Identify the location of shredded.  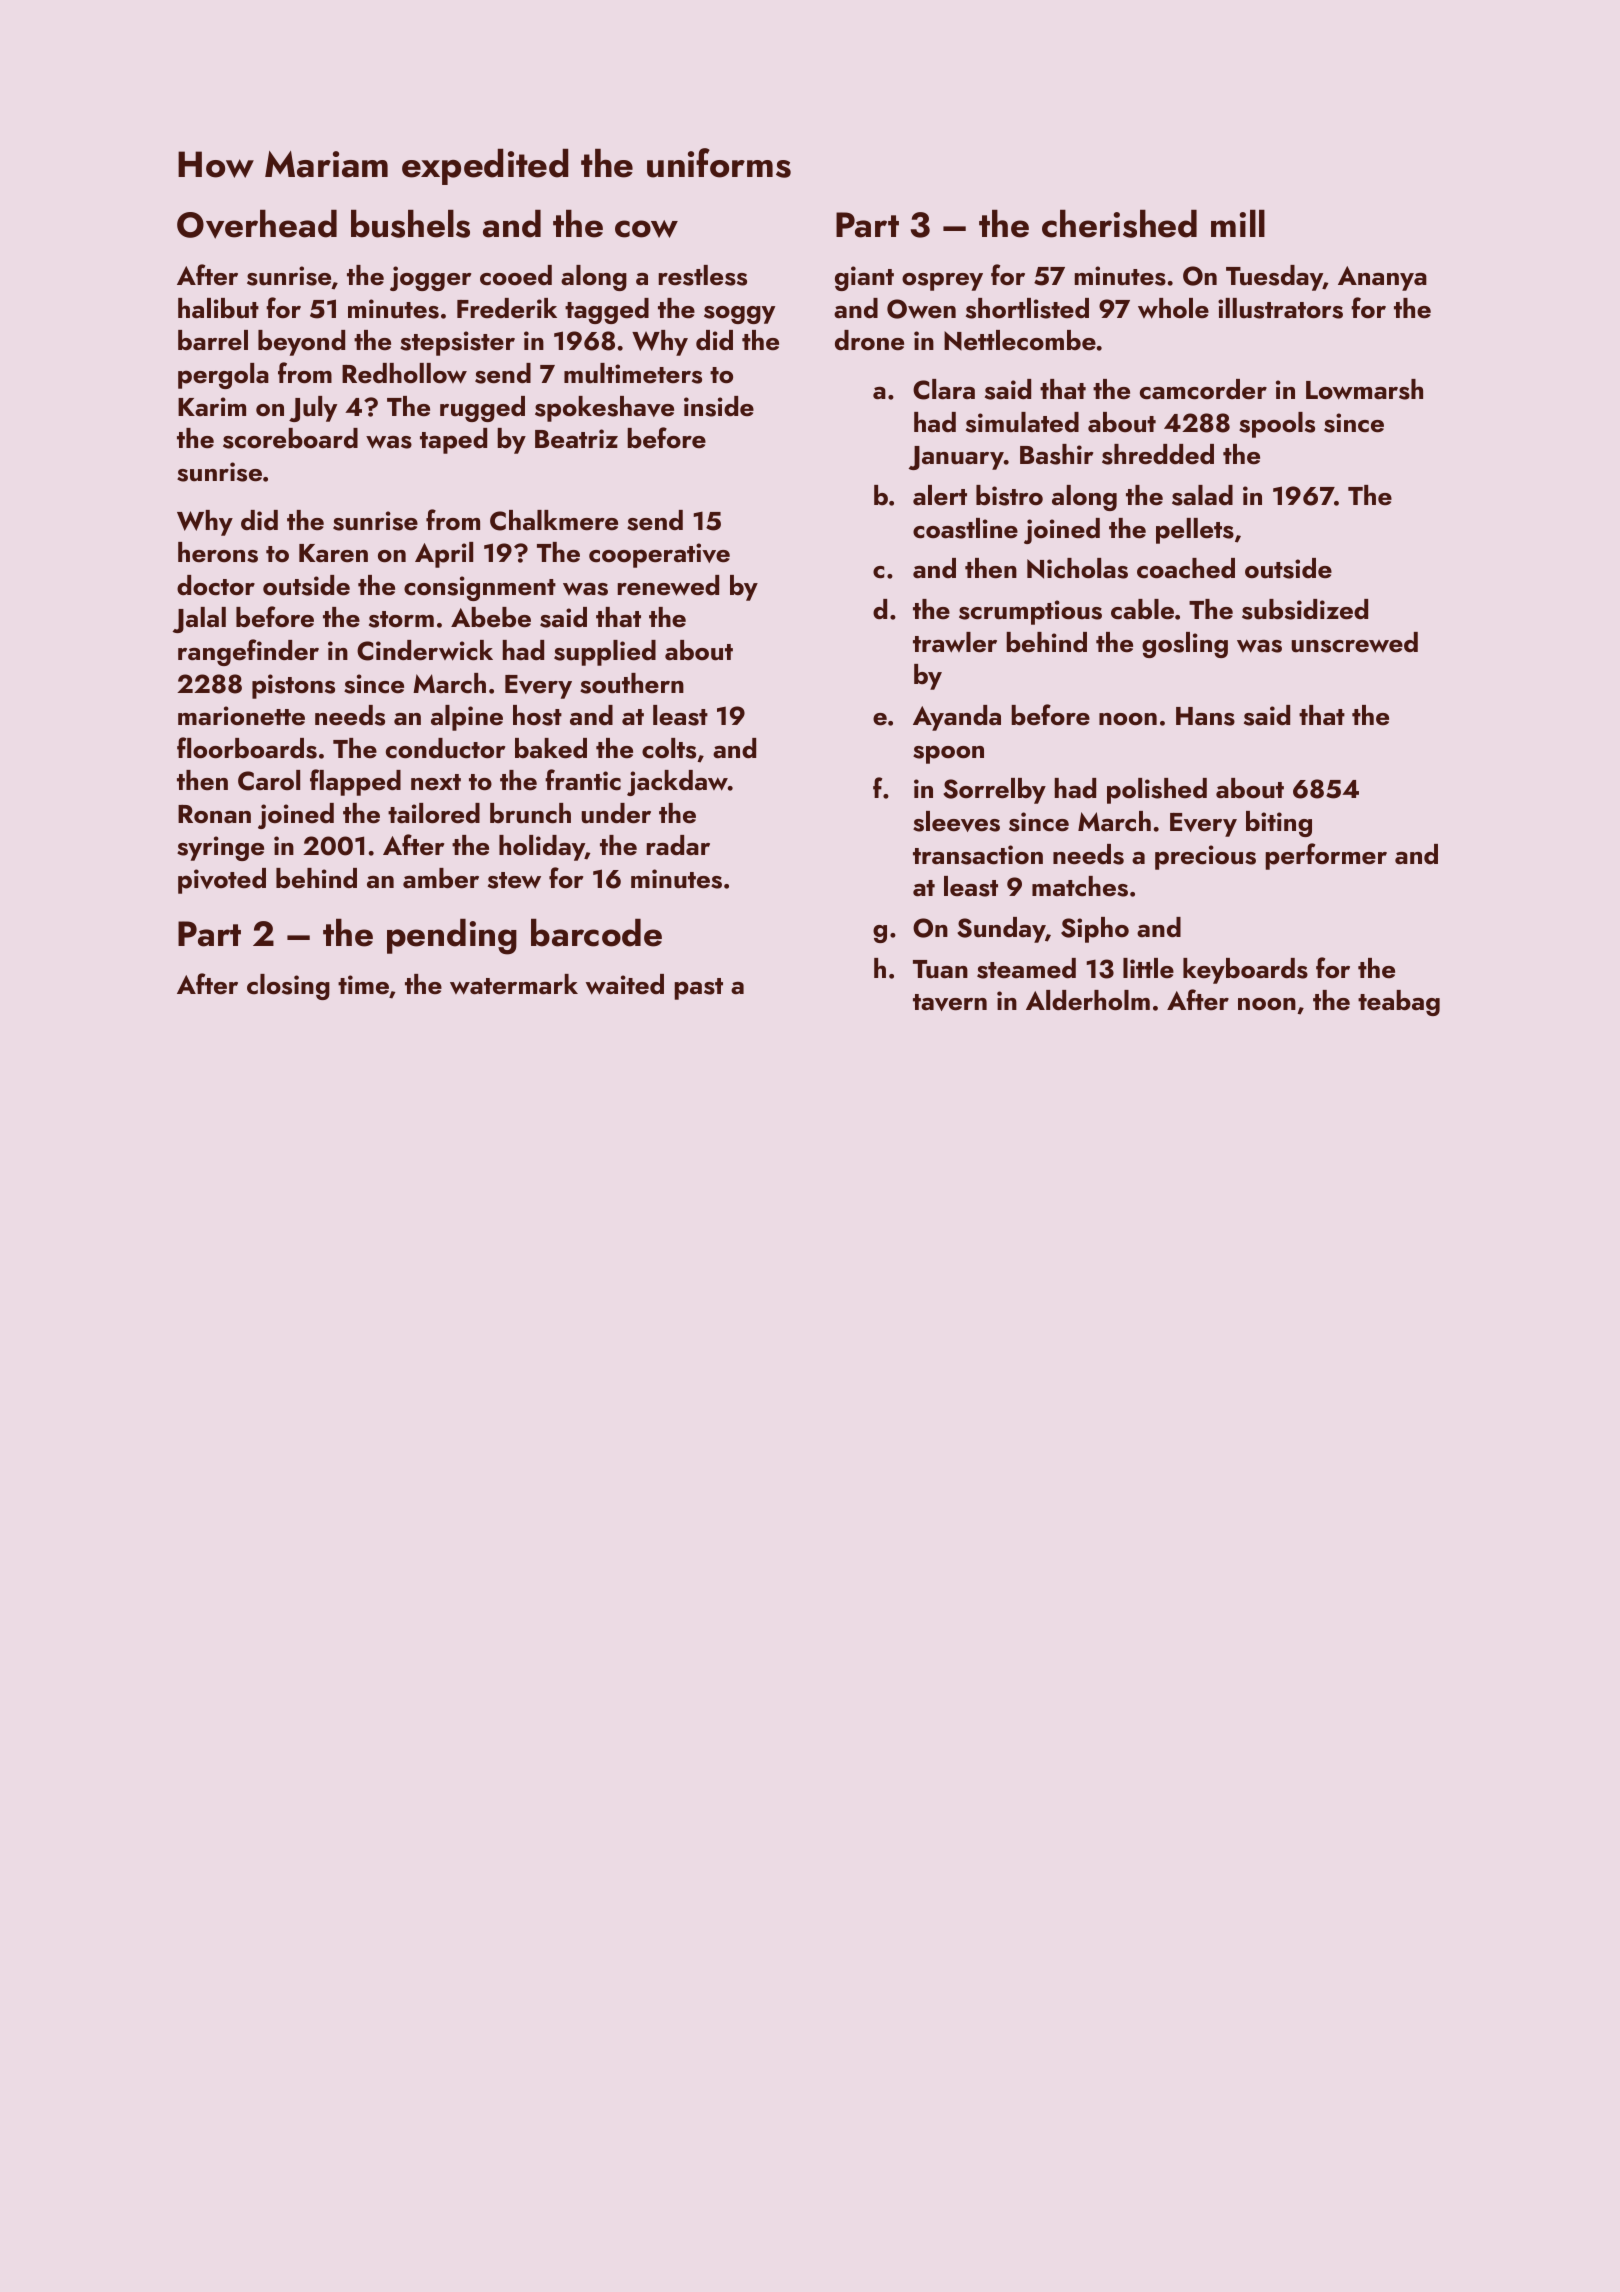
(1158, 454).
